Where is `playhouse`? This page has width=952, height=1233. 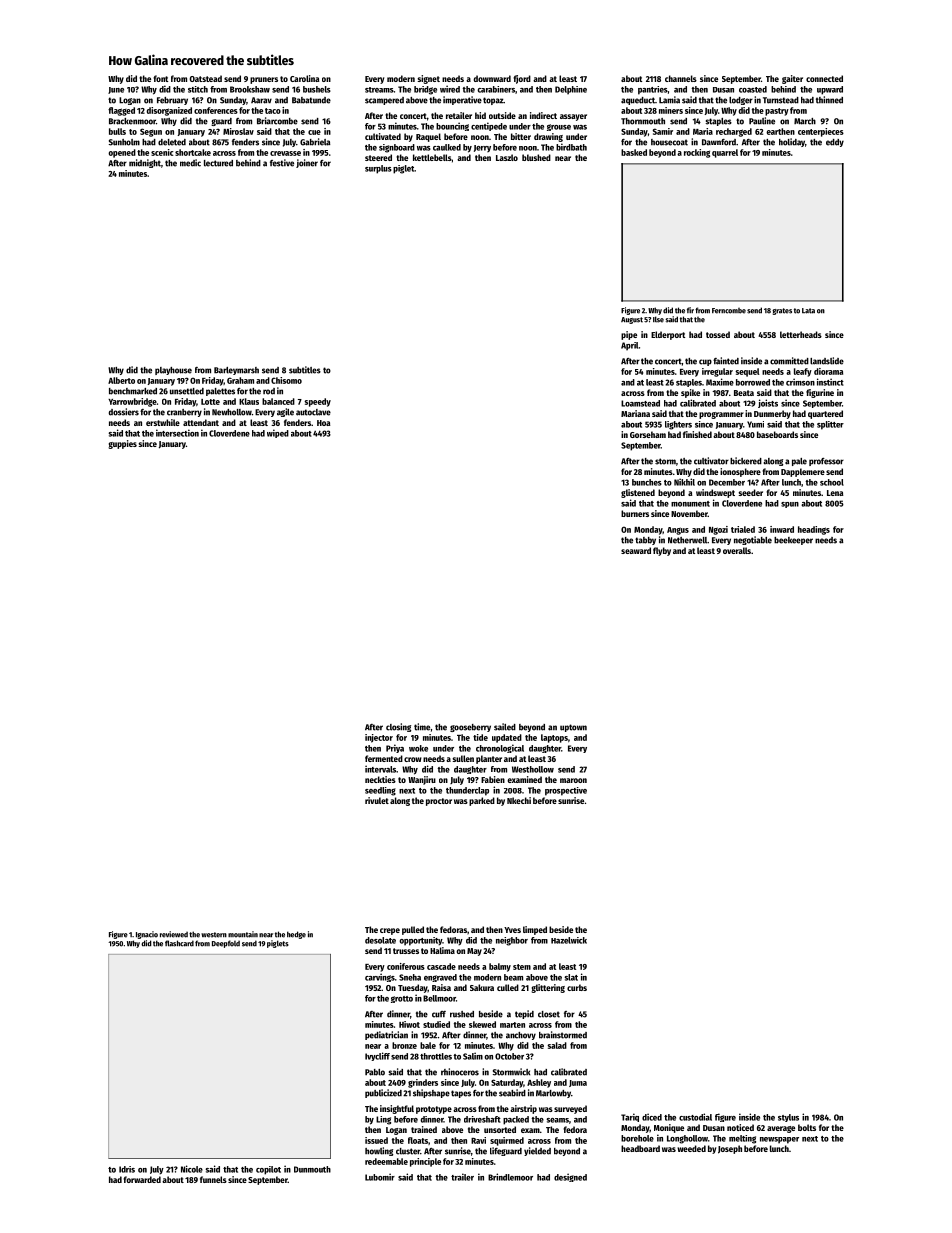
playhouse is located at coordinates (173, 371).
